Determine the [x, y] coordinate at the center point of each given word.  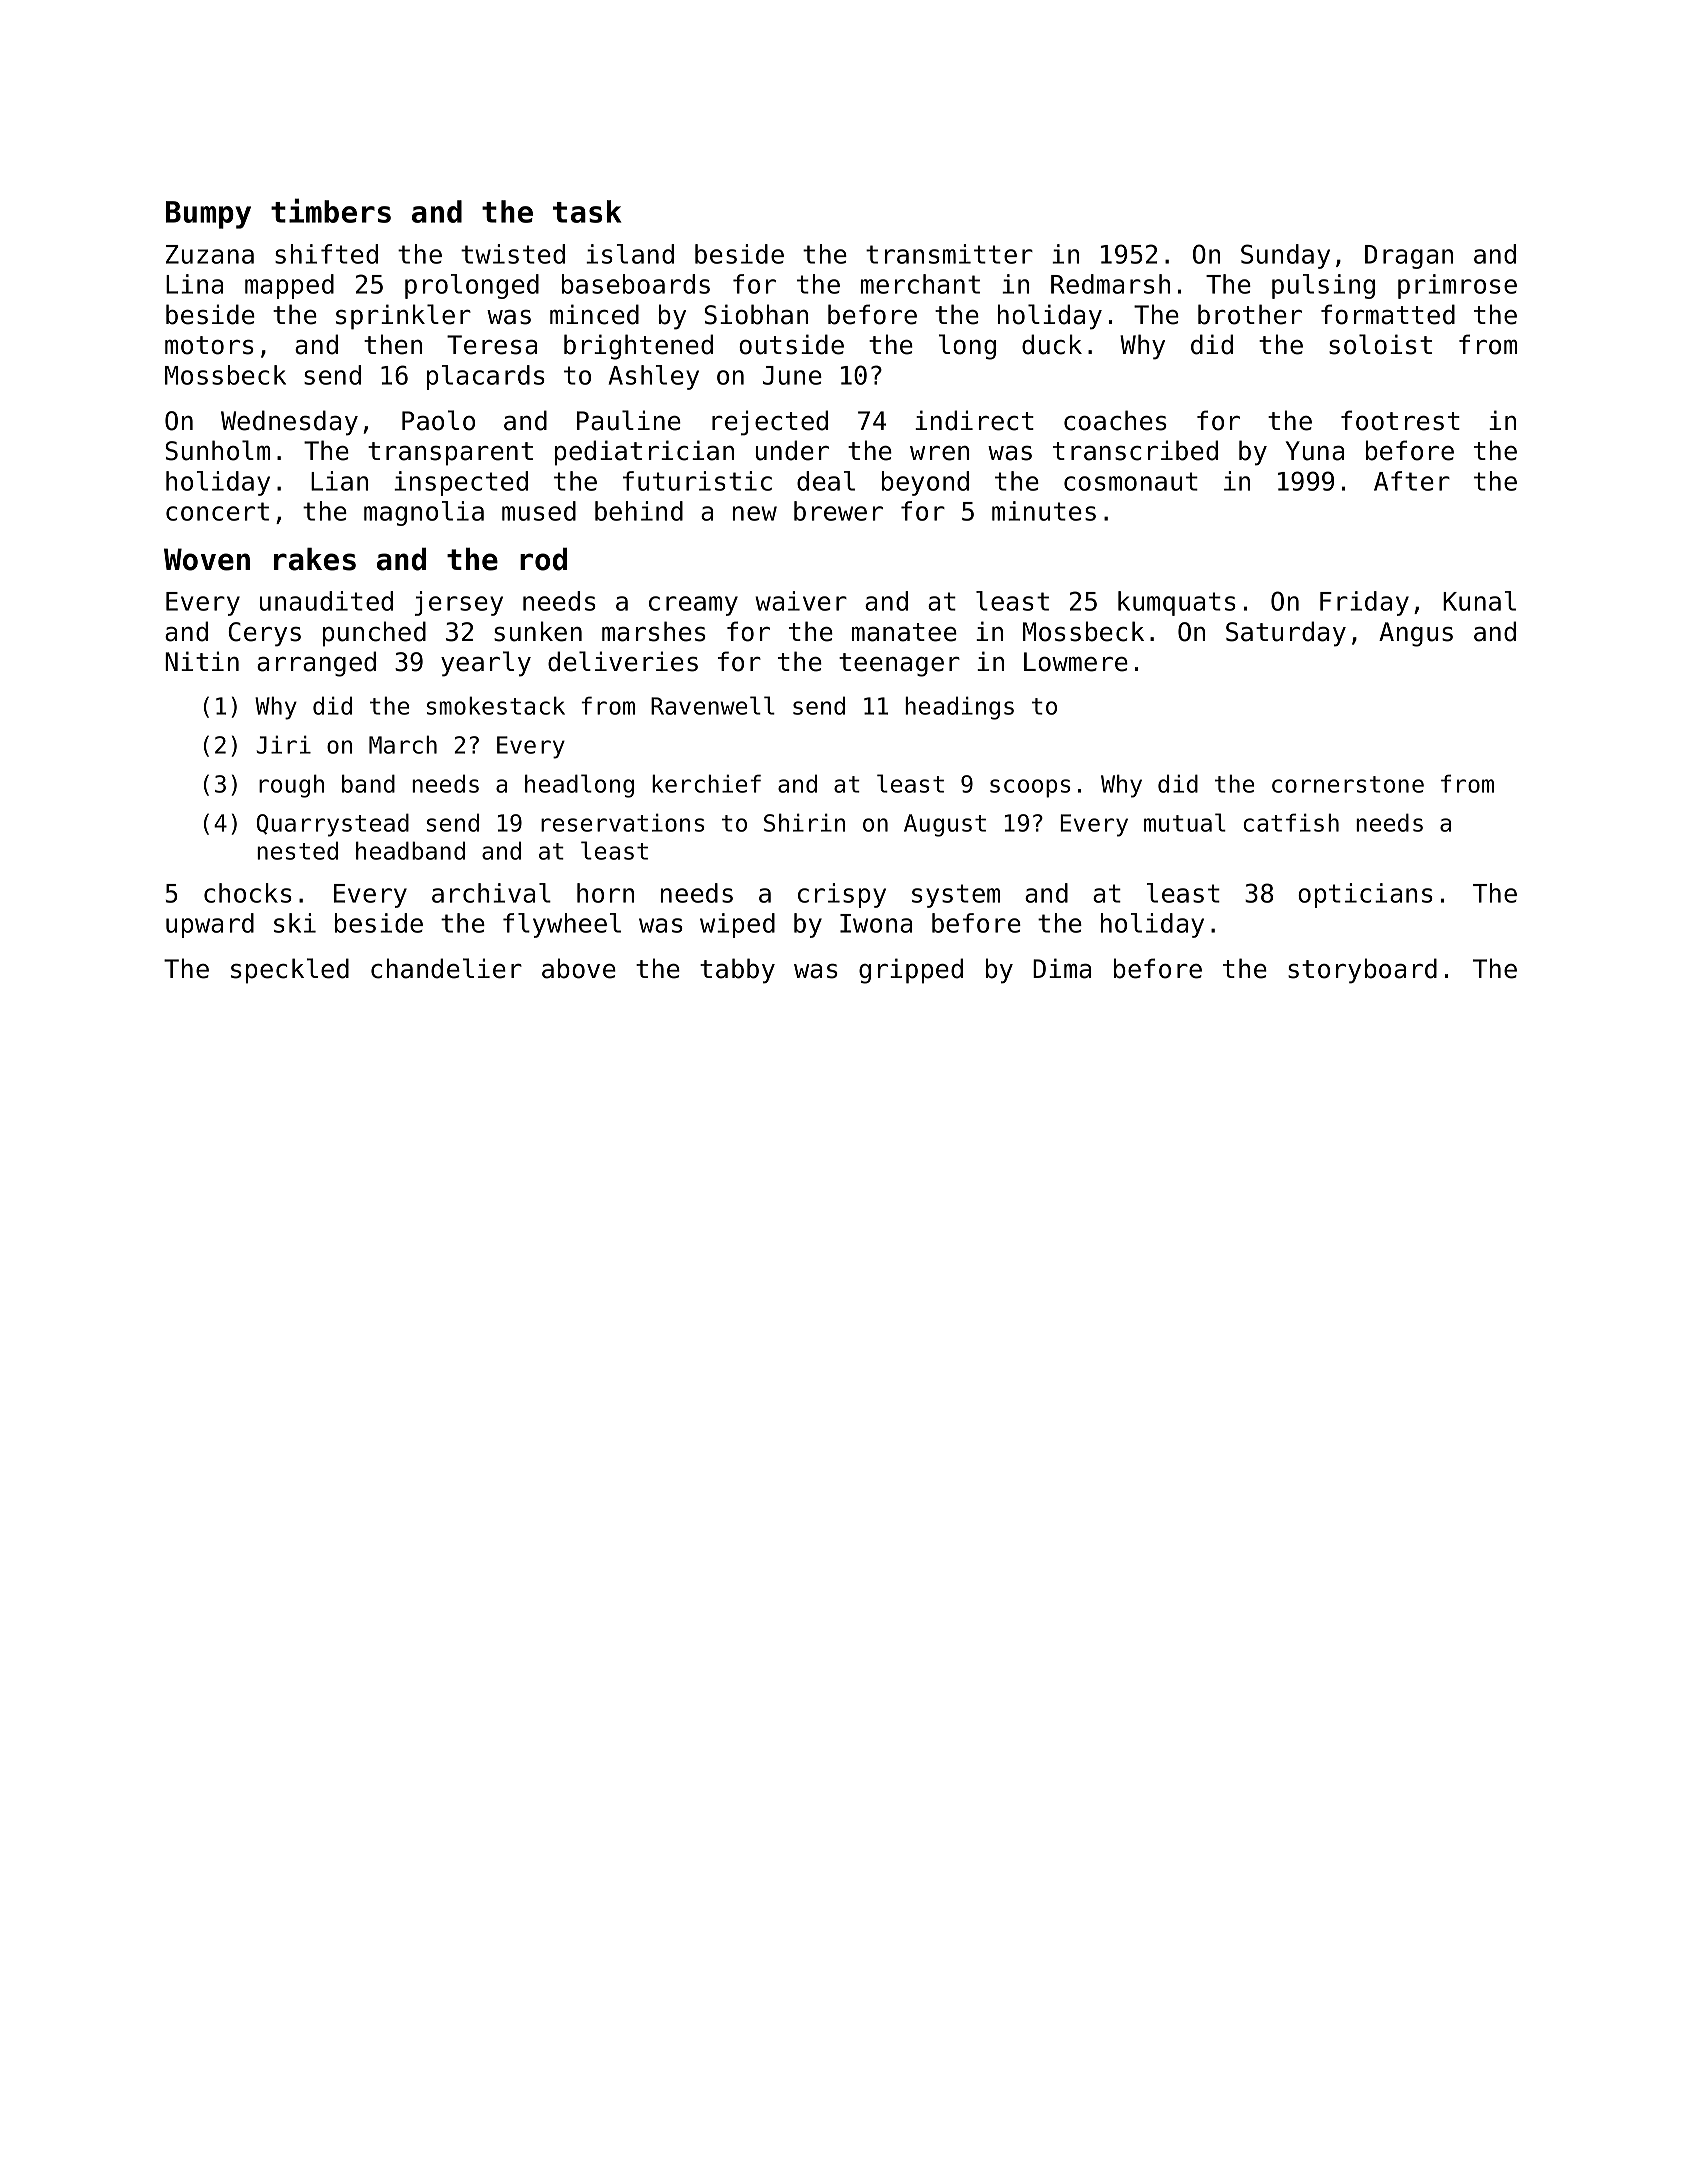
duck [1052, 344]
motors [209, 345]
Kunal [1479, 601]
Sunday [1285, 256]
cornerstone [1348, 784]
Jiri [283, 744]
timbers [331, 210]
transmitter [949, 254]
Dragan [1409, 257]
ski [295, 923]
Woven [207, 559]
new [755, 513]
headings [959, 708]
